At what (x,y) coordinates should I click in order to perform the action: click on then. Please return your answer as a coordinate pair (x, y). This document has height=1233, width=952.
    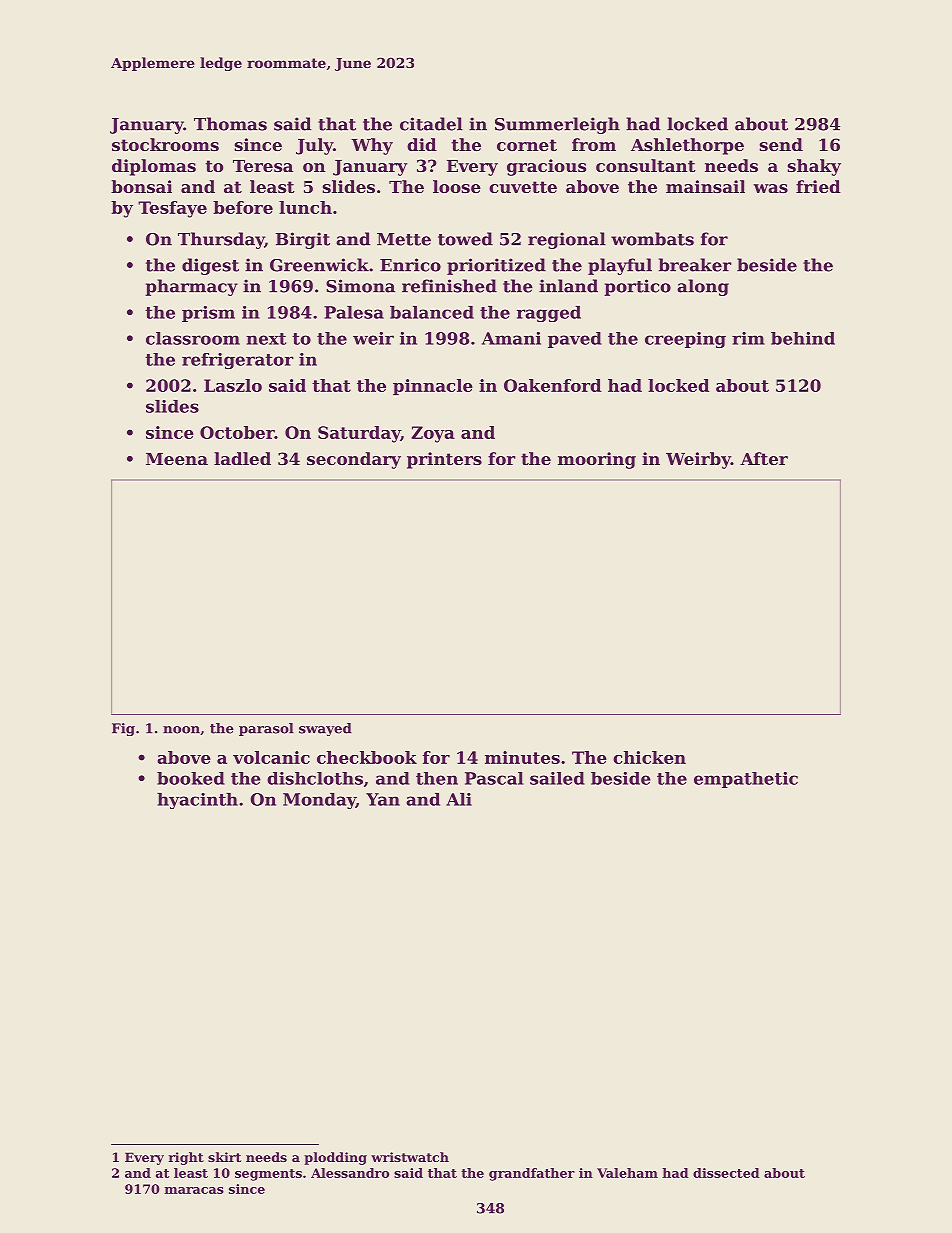
    Looking at the image, I should click on (437, 778).
